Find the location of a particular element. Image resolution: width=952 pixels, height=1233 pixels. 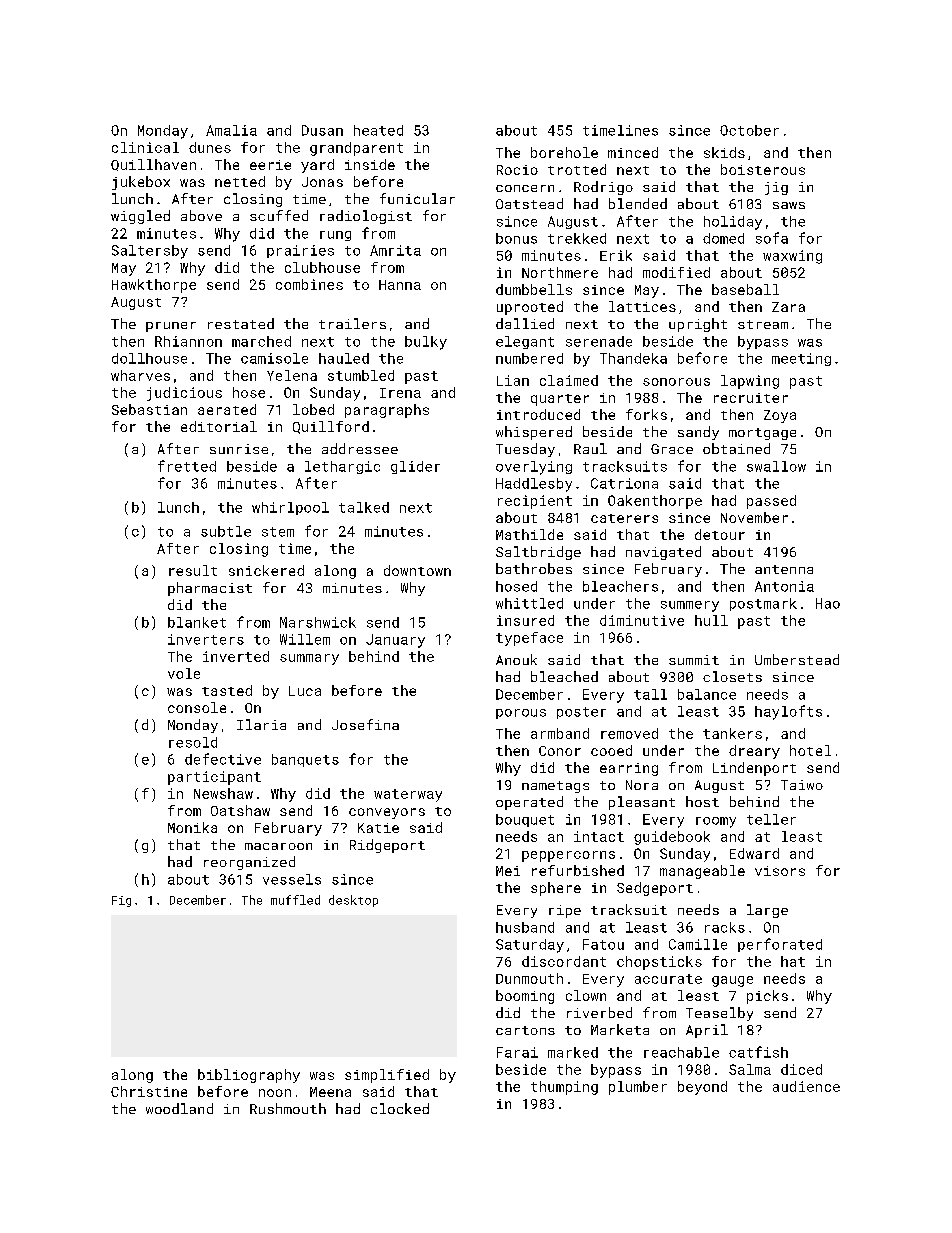

heated is located at coordinates (378, 130).
